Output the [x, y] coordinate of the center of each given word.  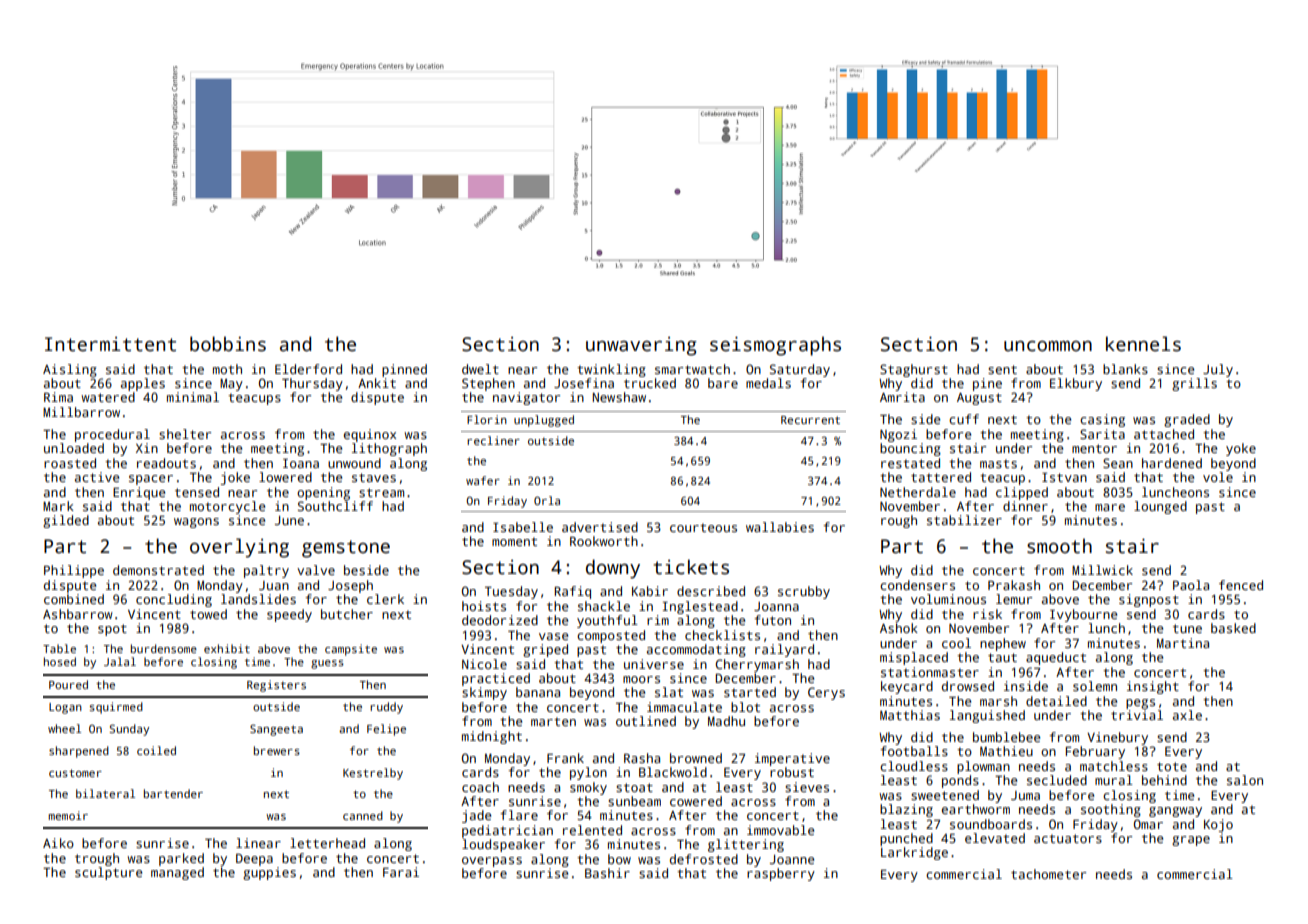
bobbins [228, 344]
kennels [1143, 344]
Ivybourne [1083, 615]
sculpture [108, 873]
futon [772, 620]
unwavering [641, 346]
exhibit [227, 648]
